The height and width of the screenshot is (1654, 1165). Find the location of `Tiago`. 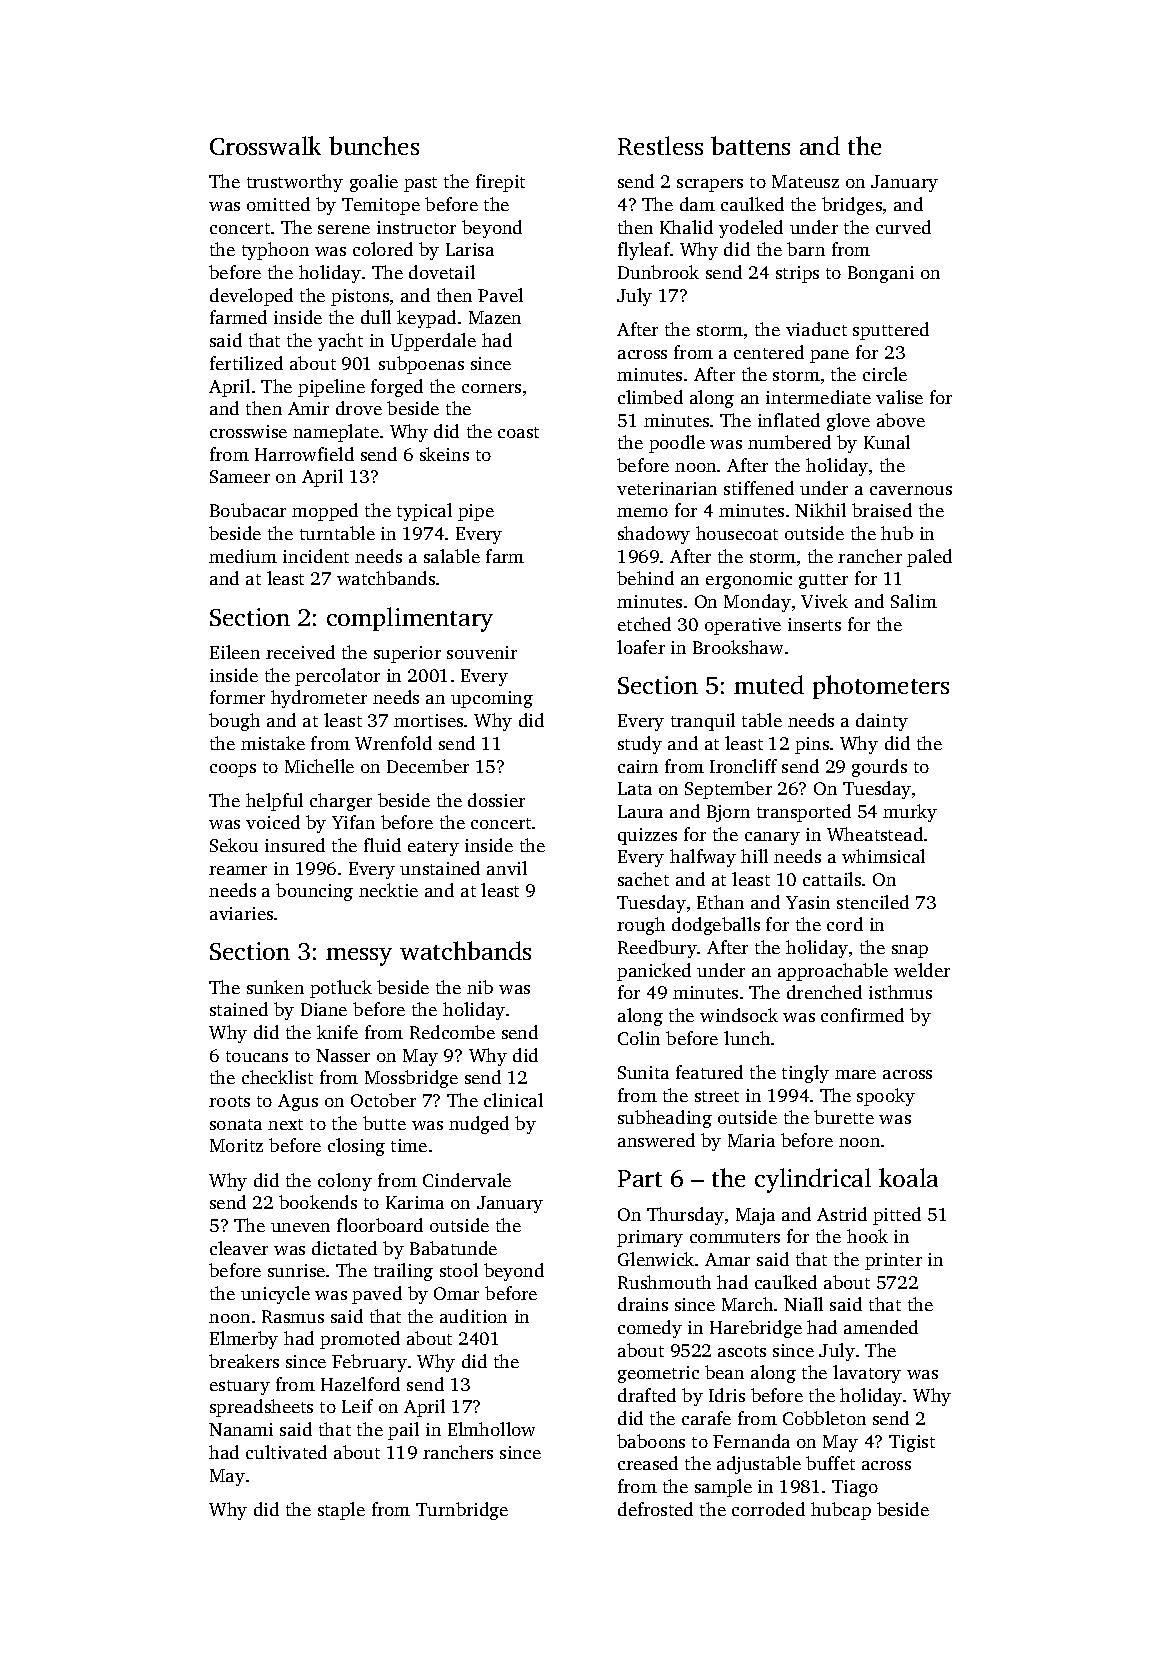

Tiago is located at coordinates (855, 1488).
